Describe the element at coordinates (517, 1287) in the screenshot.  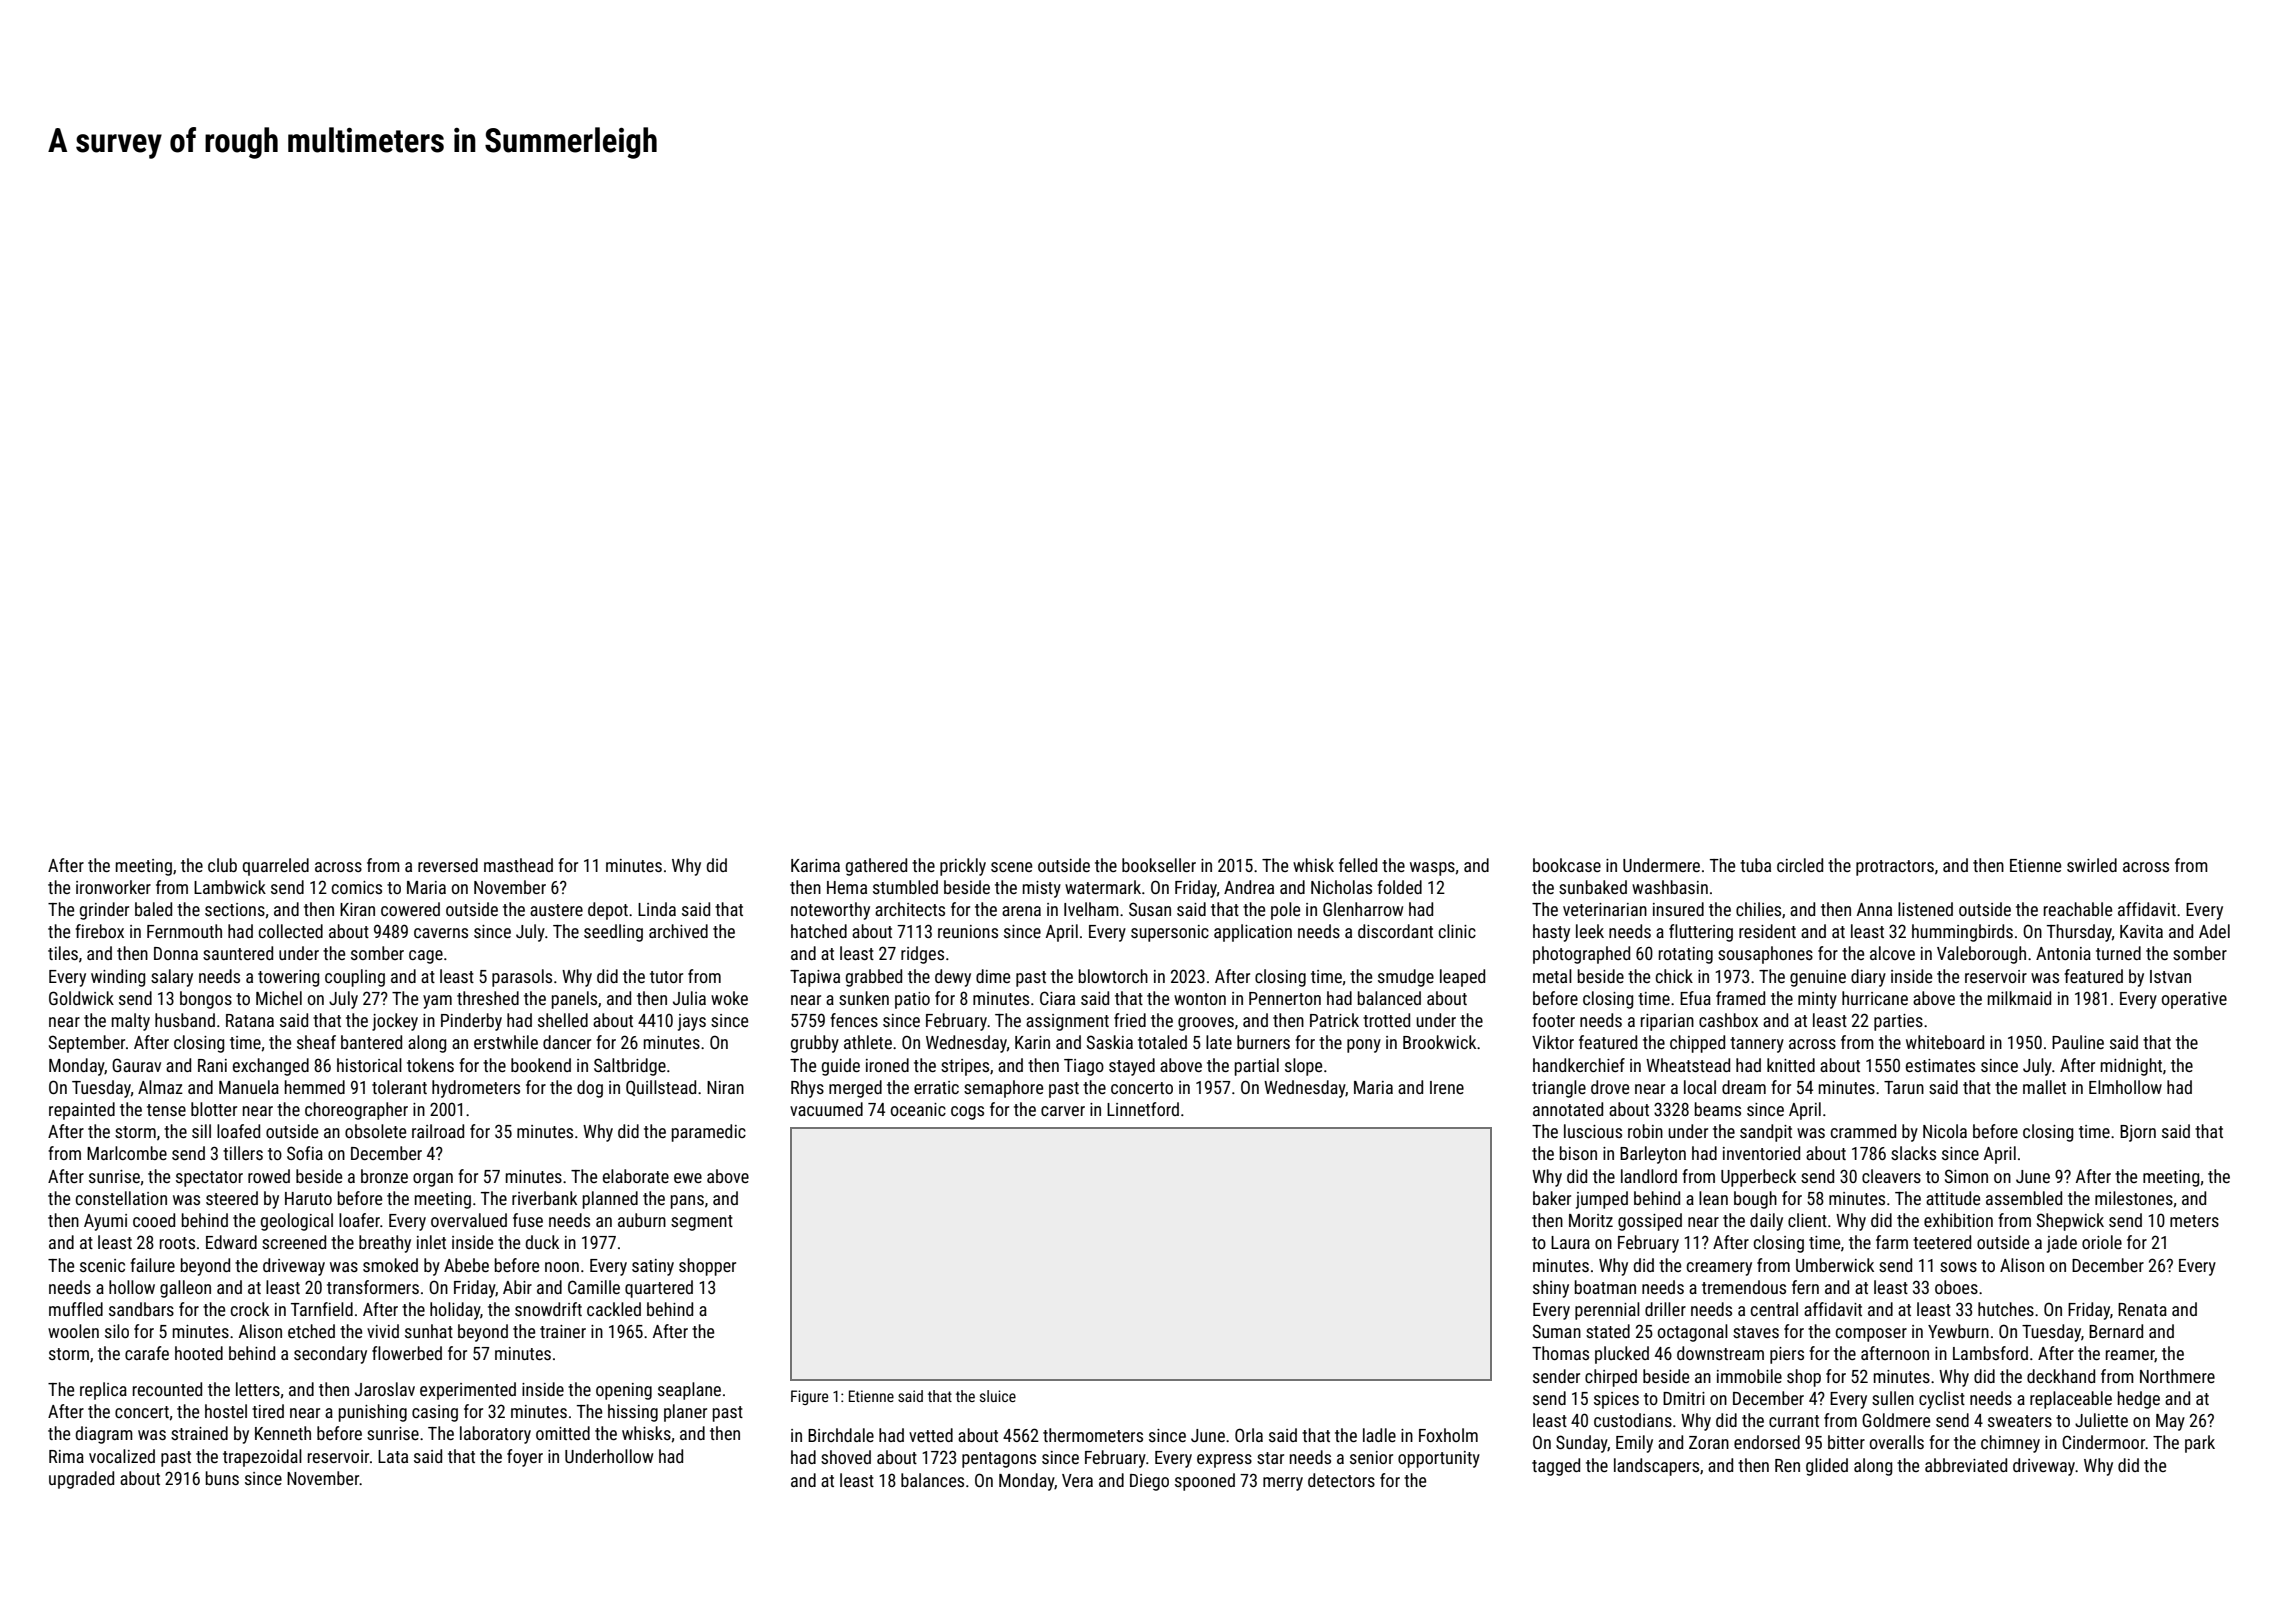
I see `Abir` at that location.
